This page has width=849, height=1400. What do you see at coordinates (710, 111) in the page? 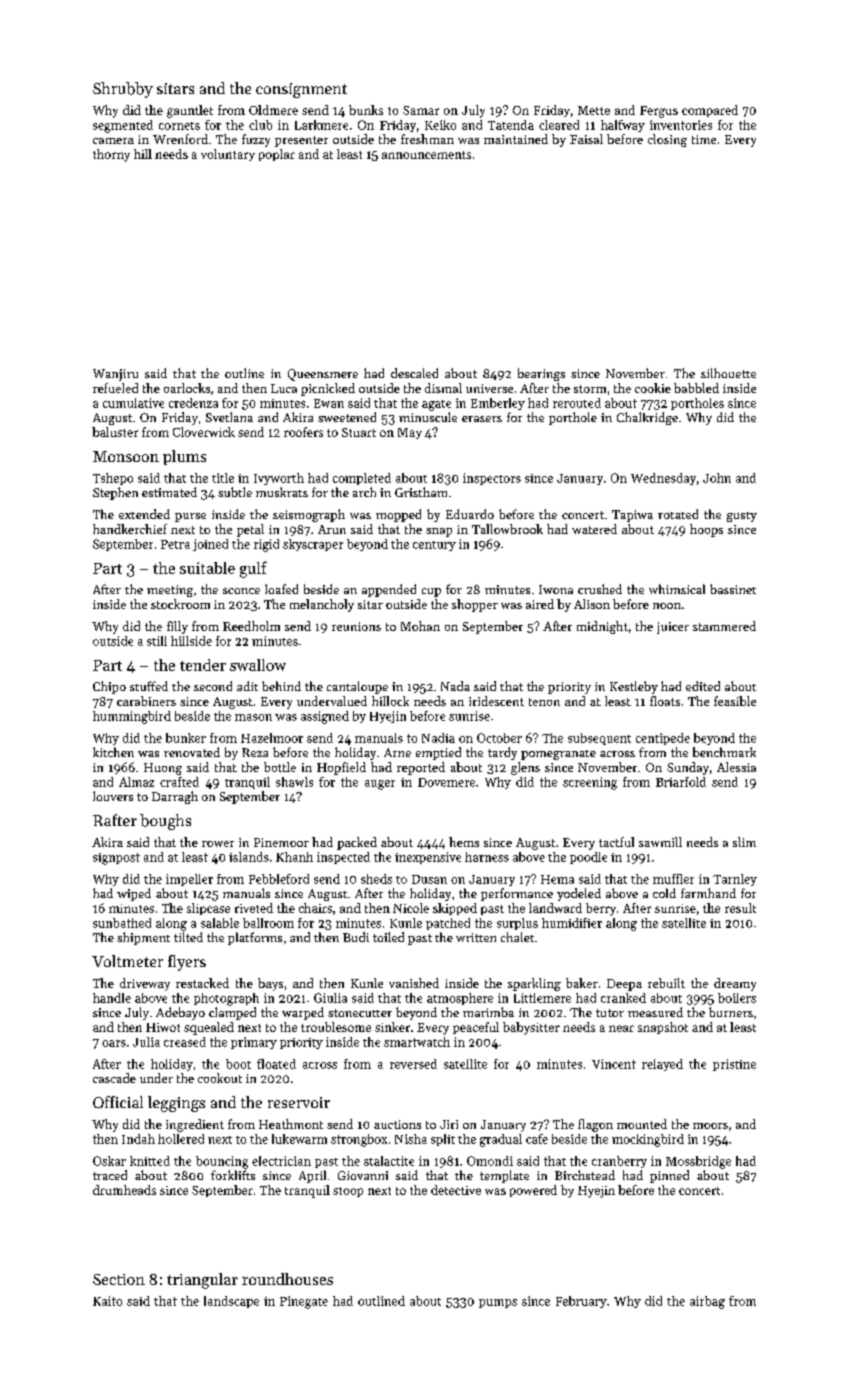
I see `compared` at bounding box center [710, 111].
